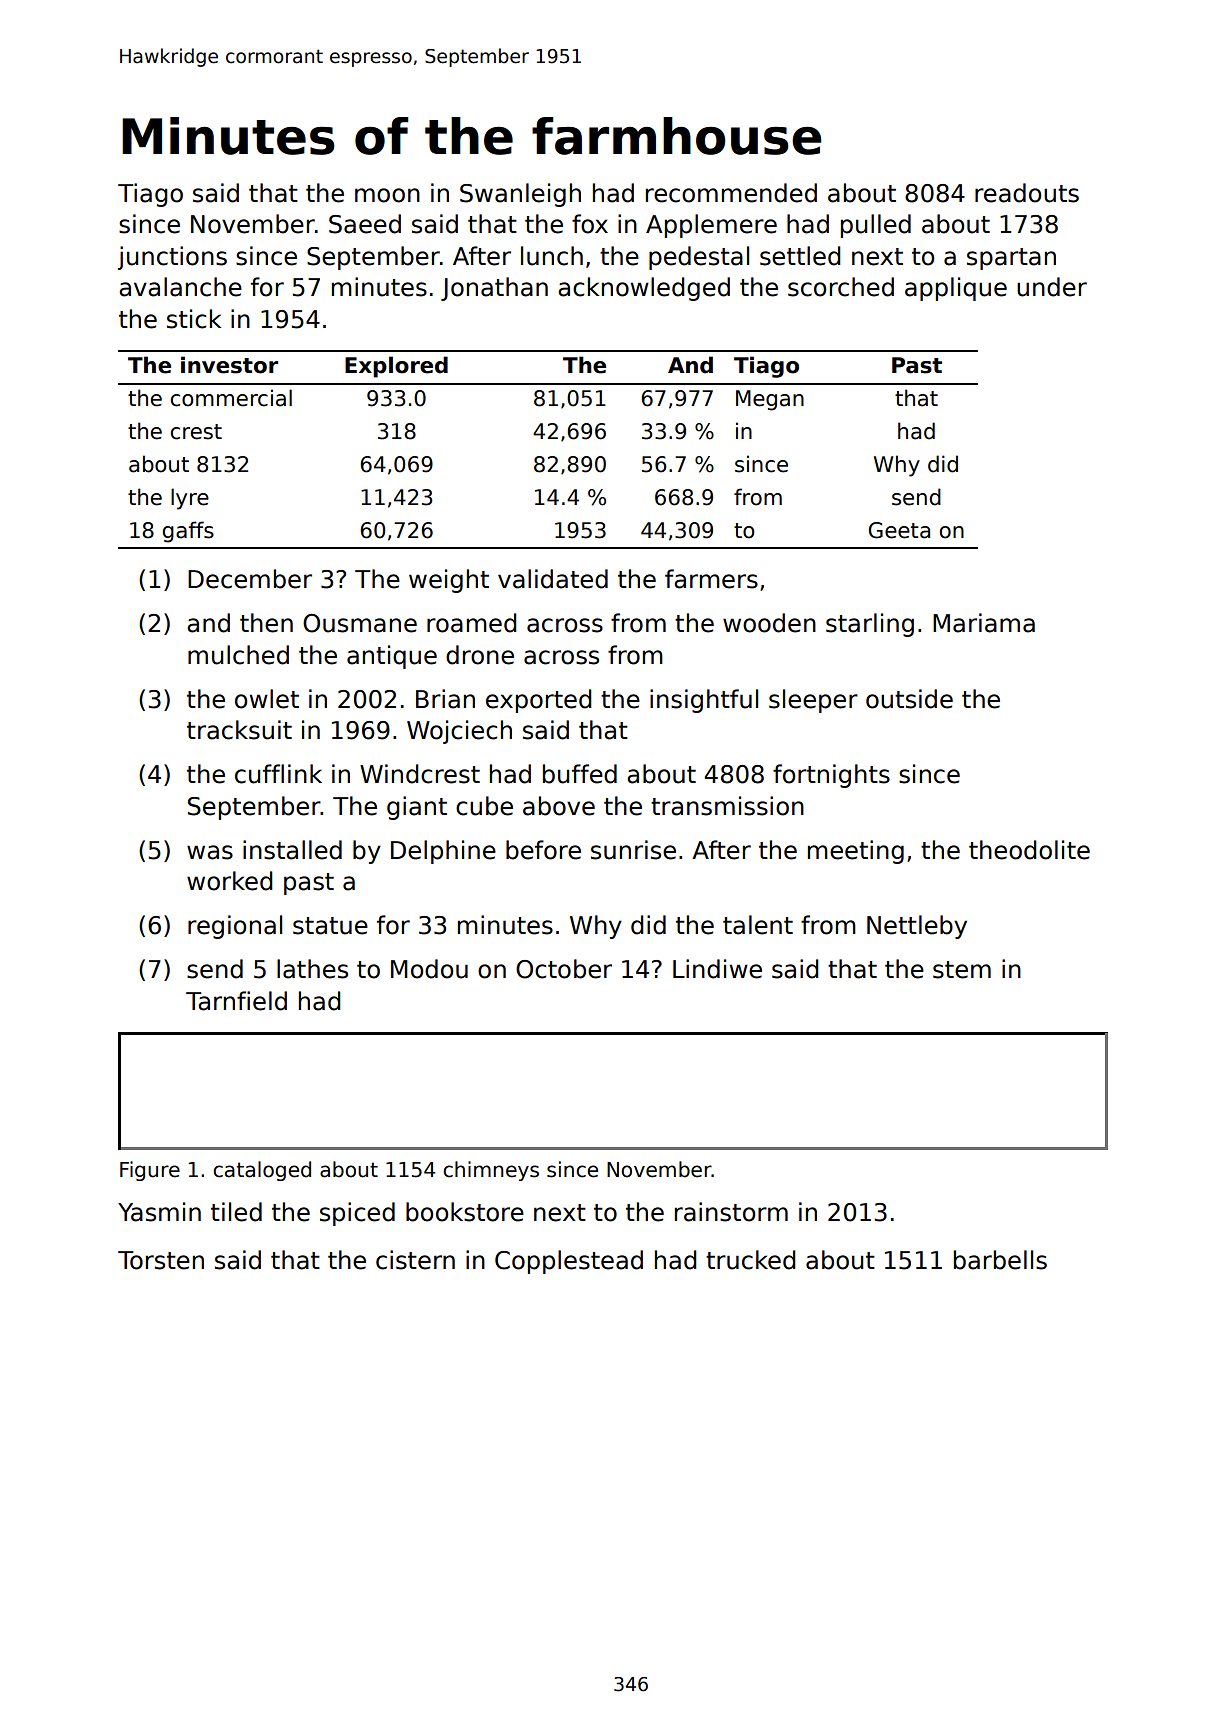  What do you see at coordinates (831, 776) in the image?
I see `fortnights` at bounding box center [831, 776].
